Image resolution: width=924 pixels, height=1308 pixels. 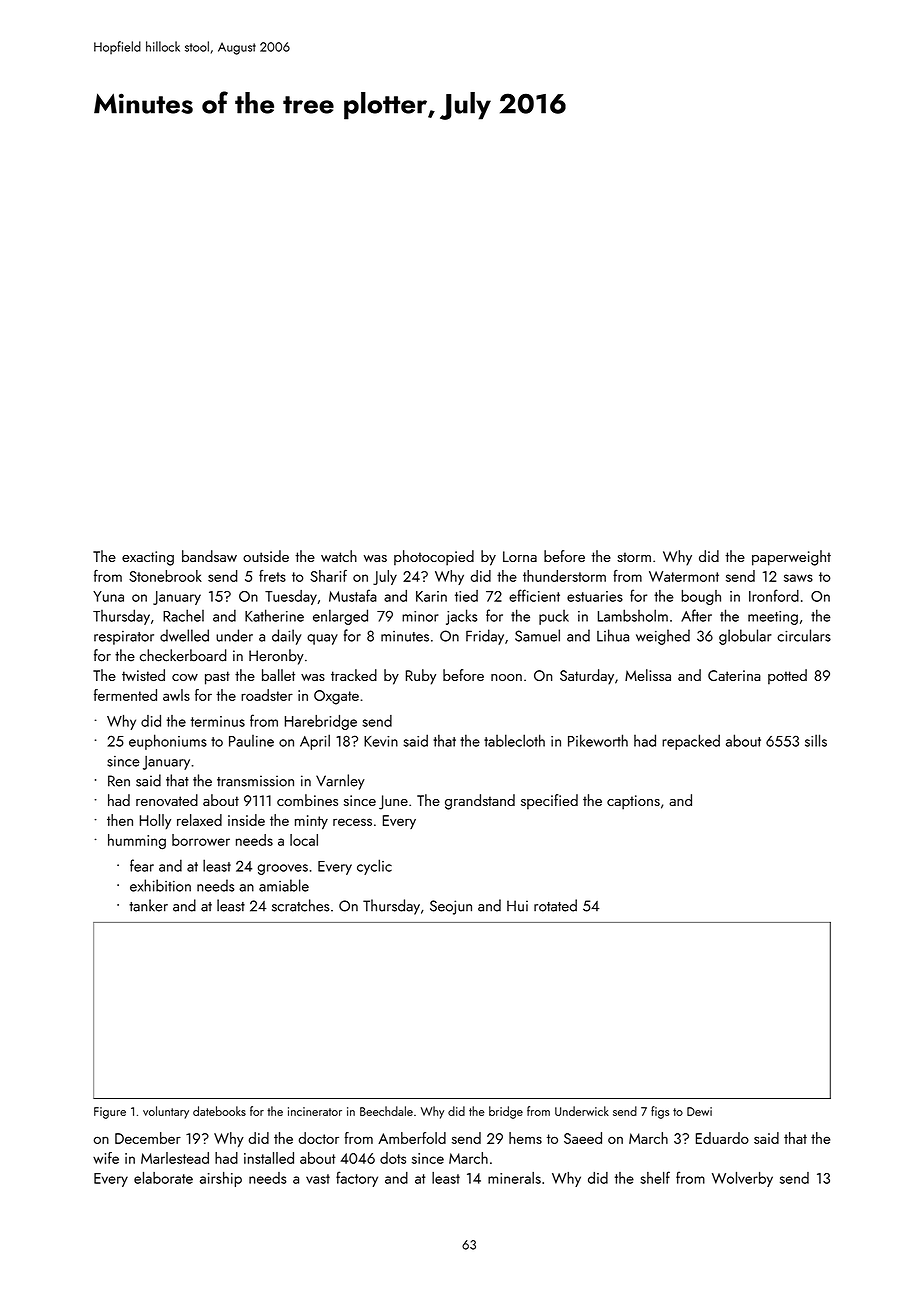 I want to click on cyclic, so click(x=374, y=867).
